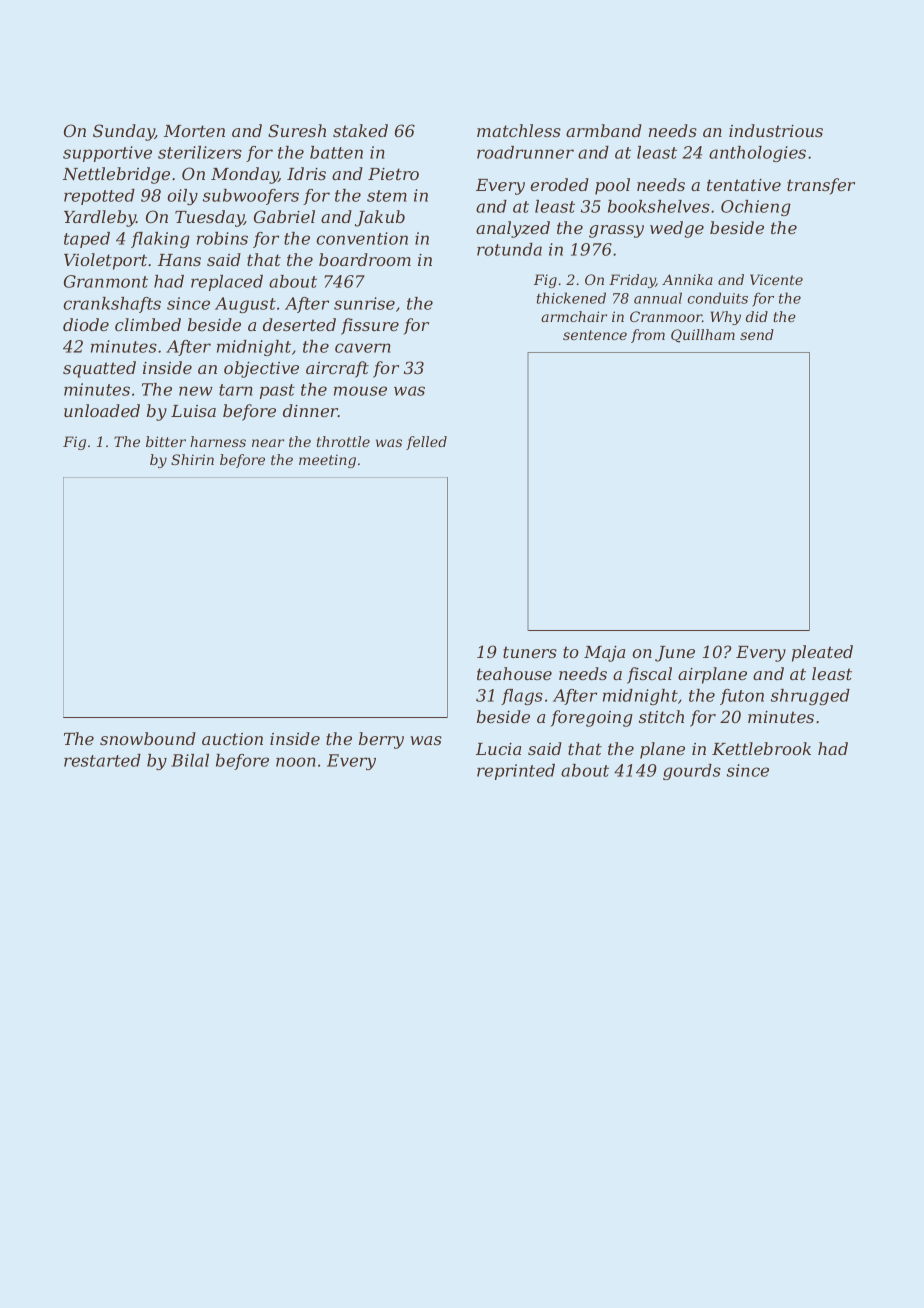 Image resolution: width=924 pixels, height=1308 pixels. Describe the element at coordinates (148, 738) in the screenshot. I see `snowbound` at that location.
